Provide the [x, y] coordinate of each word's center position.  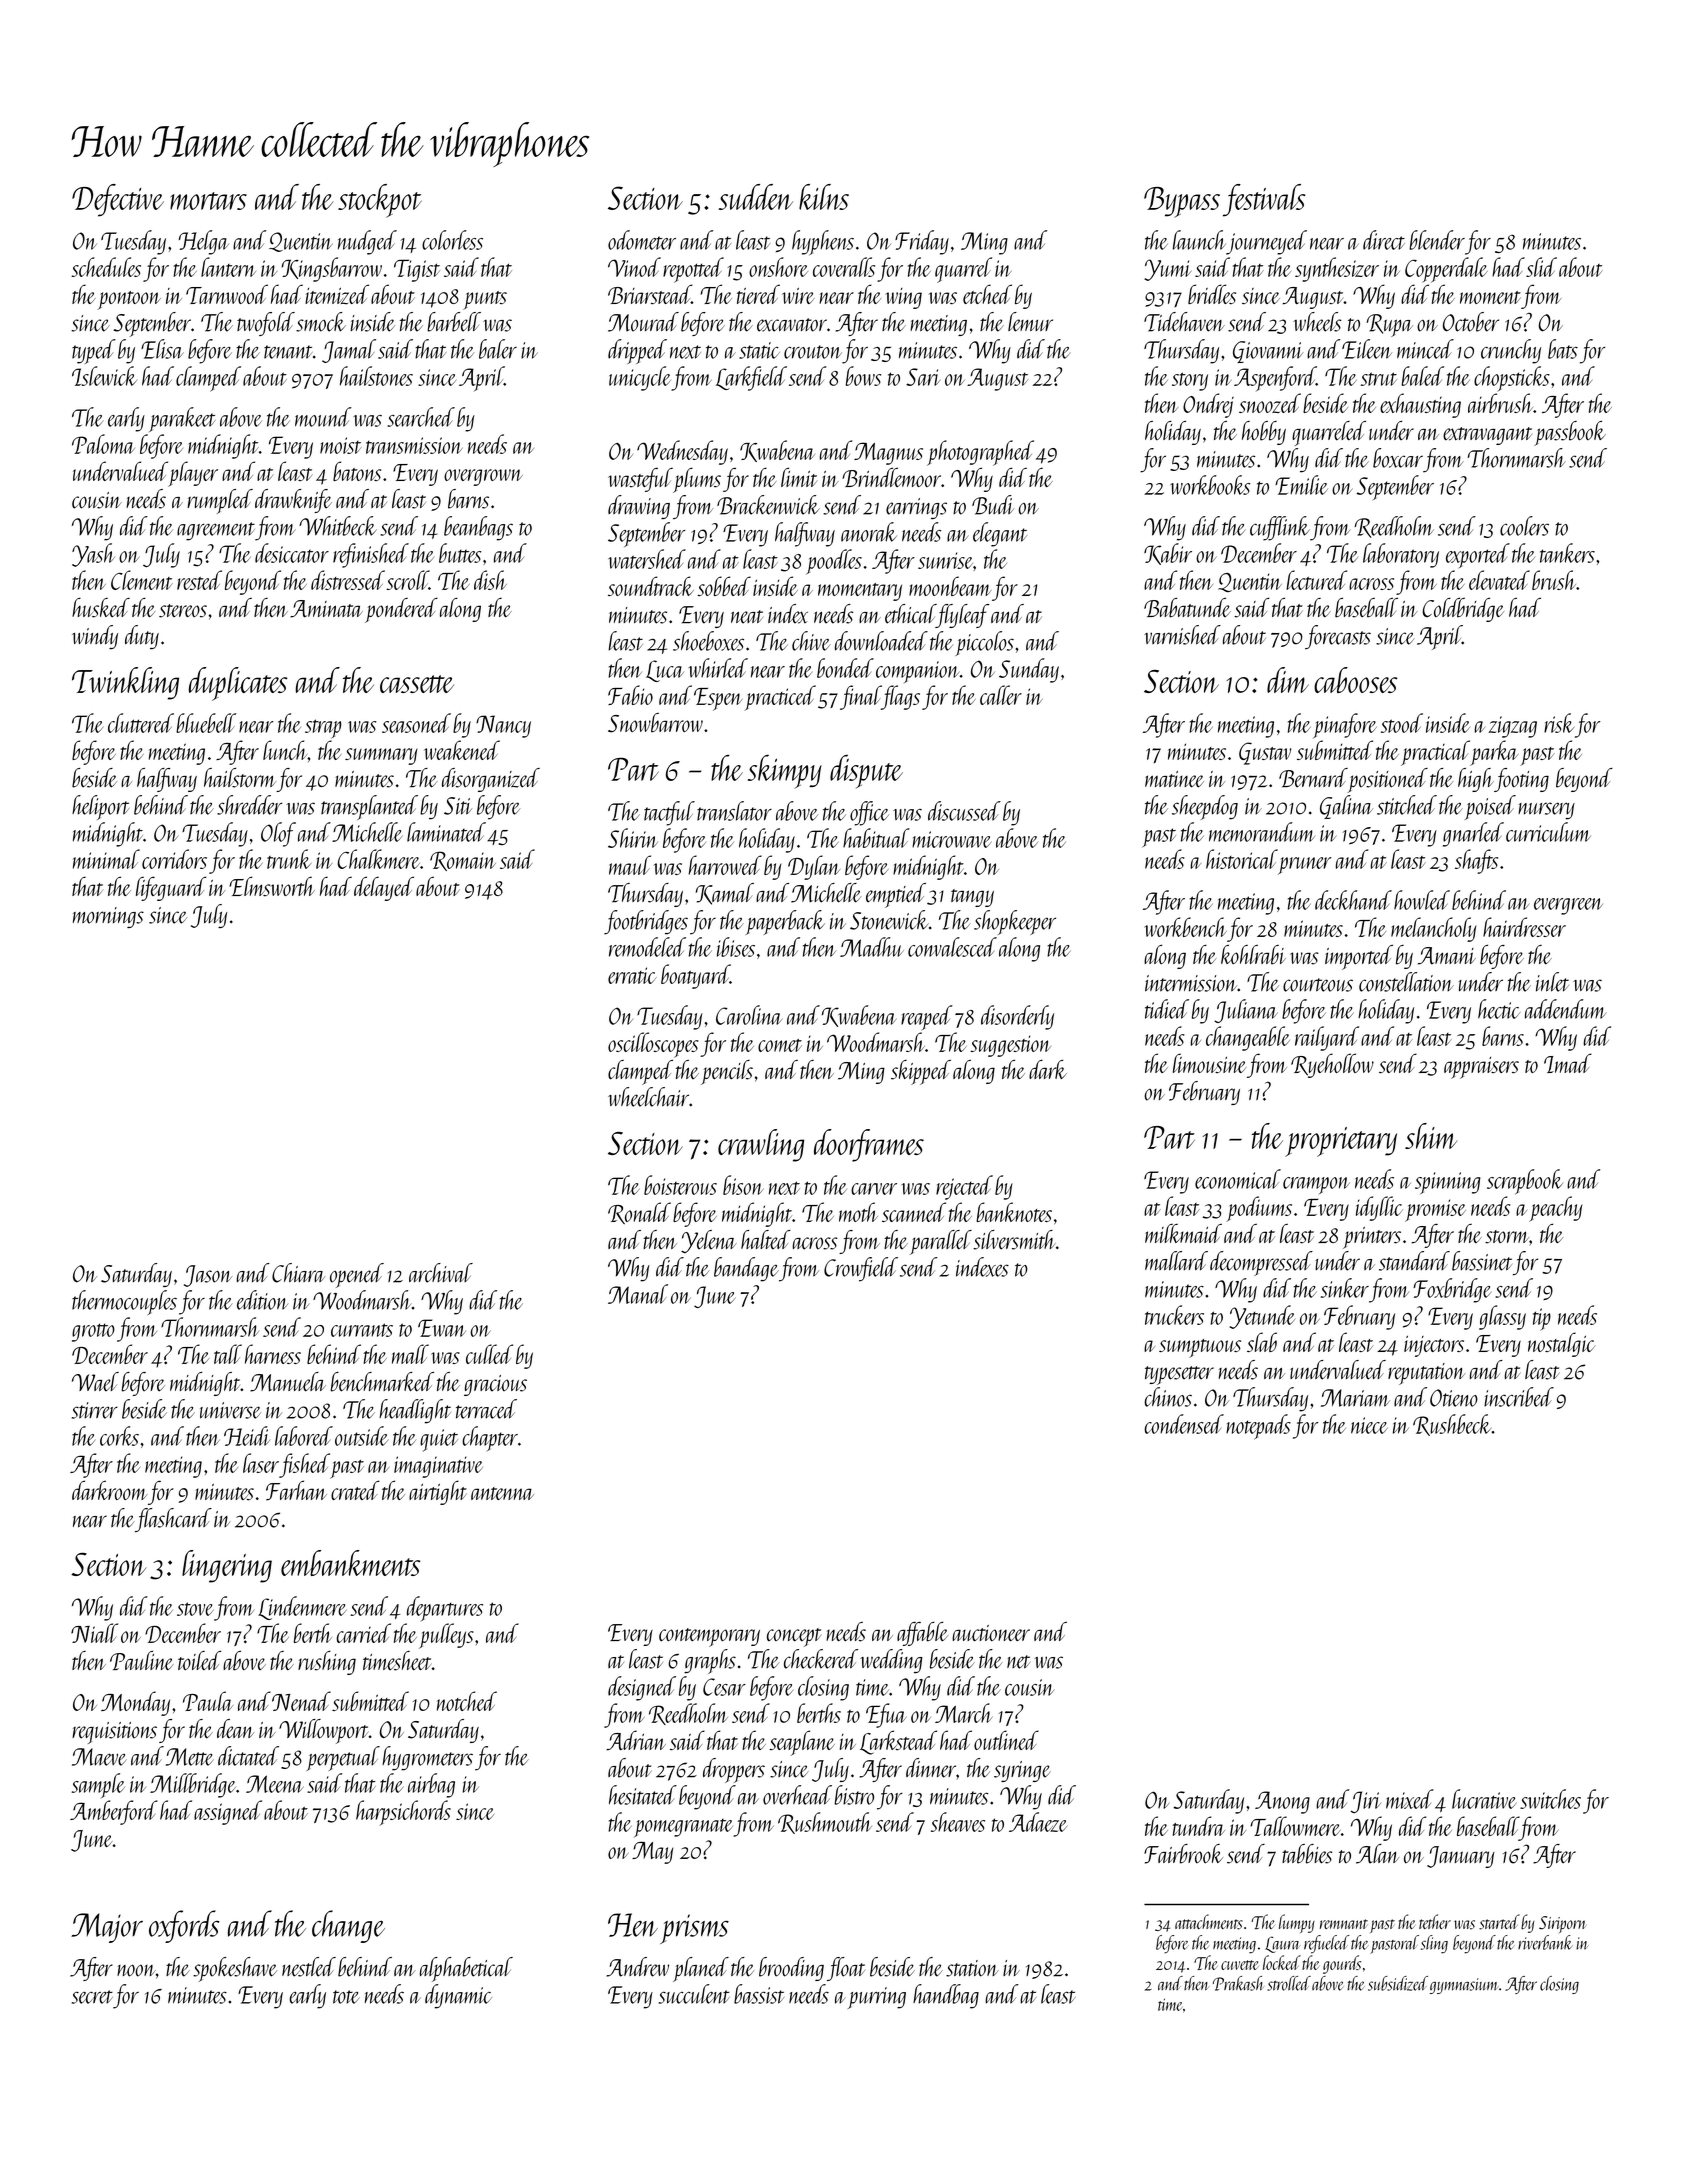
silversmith [1014, 1240]
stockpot [380, 201]
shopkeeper [1015, 922]
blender [1437, 240]
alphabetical [466, 1969]
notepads [1258, 1427]
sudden [756, 197]
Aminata [326, 609]
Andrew [637, 1967]
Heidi [247, 1436]
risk [1559, 723]
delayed [384, 888]
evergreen [1568, 906]
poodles [834, 562]
